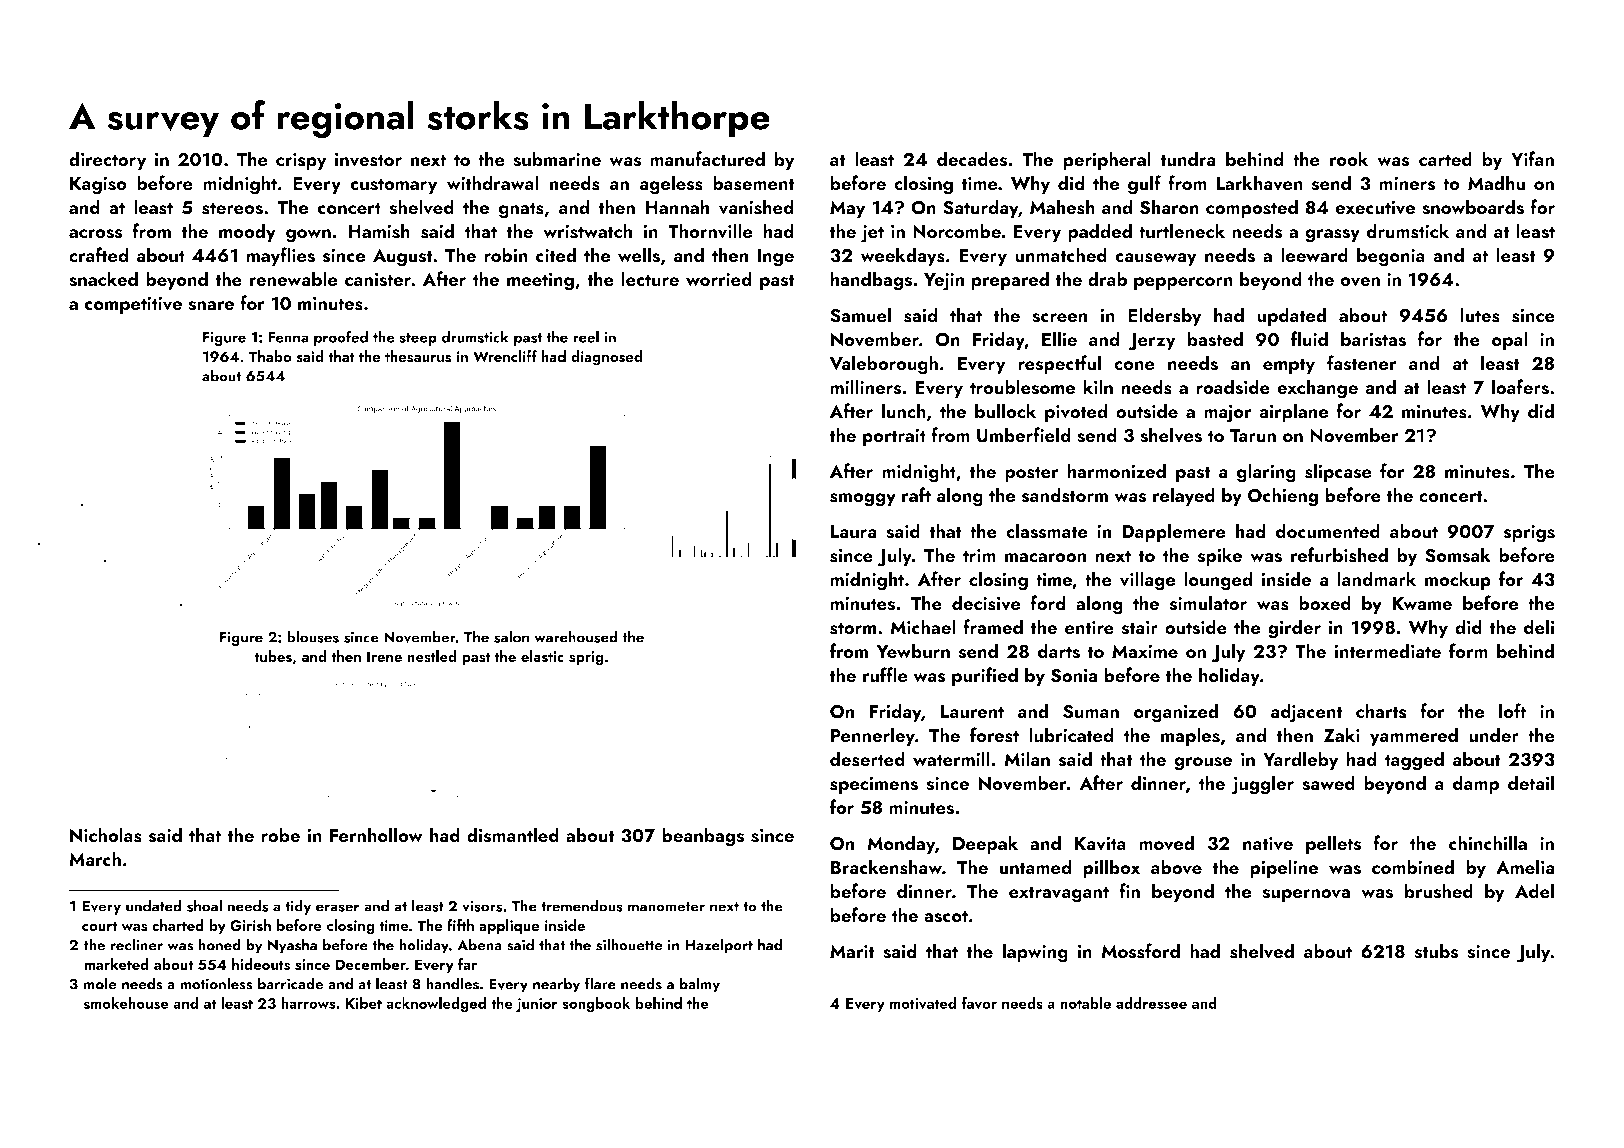 The width and height of the screenshot is (1624, 1148). Describe the element at coordinates (1151, 1003) in the screenshot. I see `addressee` at that location.
